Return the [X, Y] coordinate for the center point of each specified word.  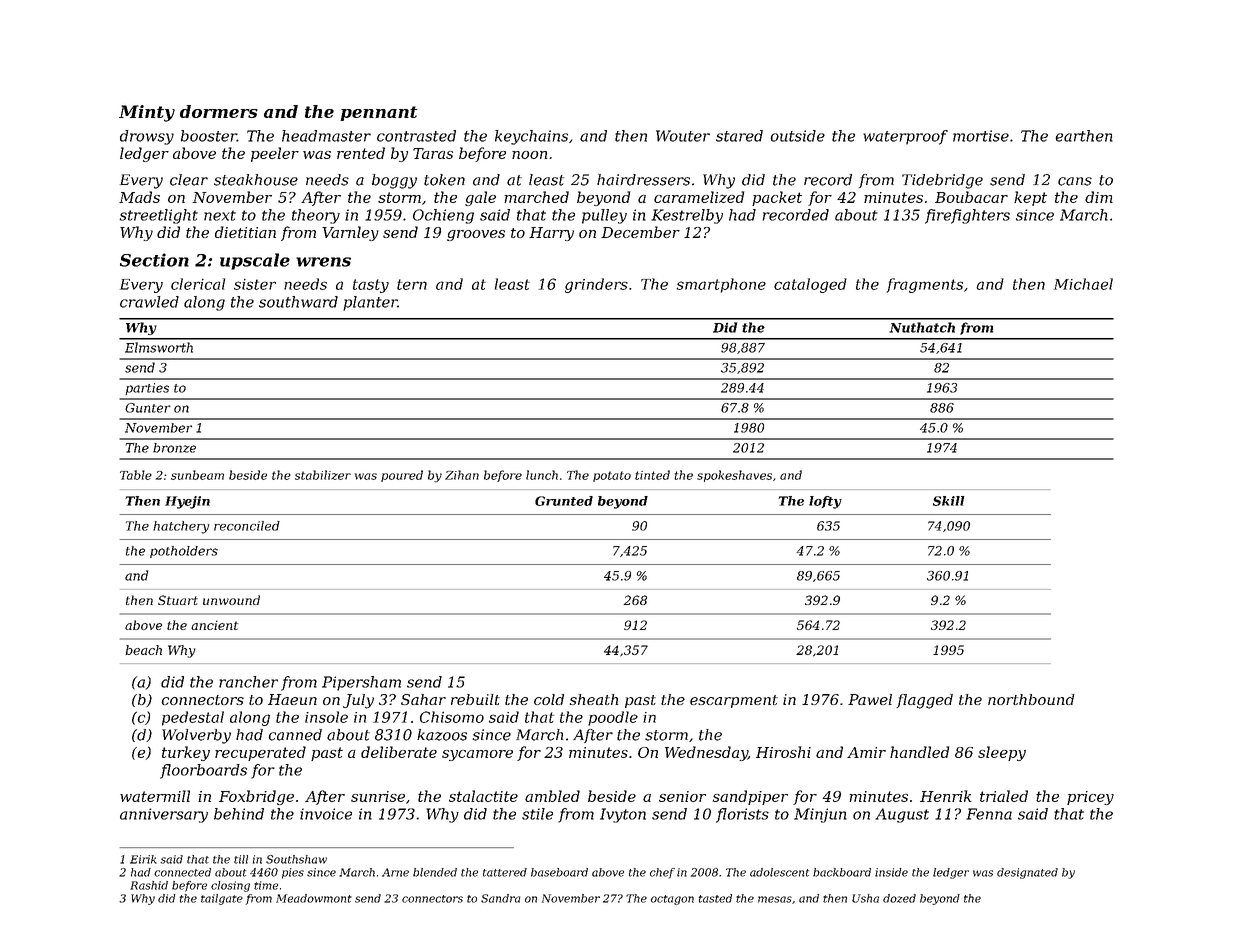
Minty [147, 113]
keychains [531, 137]
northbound [1031, 699]
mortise [981, 136]
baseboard [559, 872]
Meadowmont [314, 898]
